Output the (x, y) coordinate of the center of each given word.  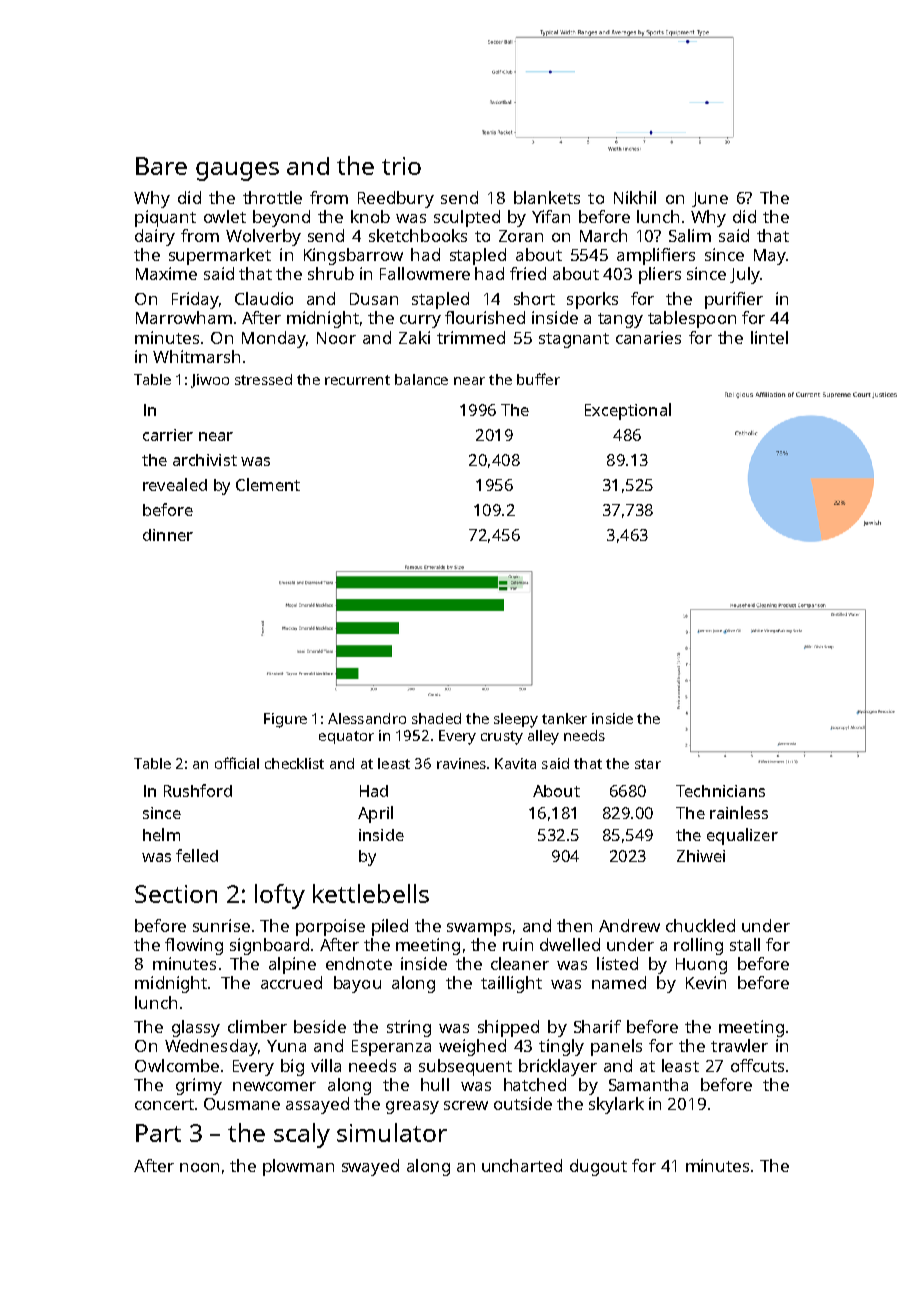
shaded (436, 718)
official (237, 763)
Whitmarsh (196, 356)
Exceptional (628, 411)
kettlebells (371, 893)
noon (199, 1167)
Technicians (720, 791)
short (534, 298)
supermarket (220, 256)
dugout (598, 1167)
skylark (616, 1105)
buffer (538, 379)
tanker (564, 718)
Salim (690, 235)
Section (176, 894)
